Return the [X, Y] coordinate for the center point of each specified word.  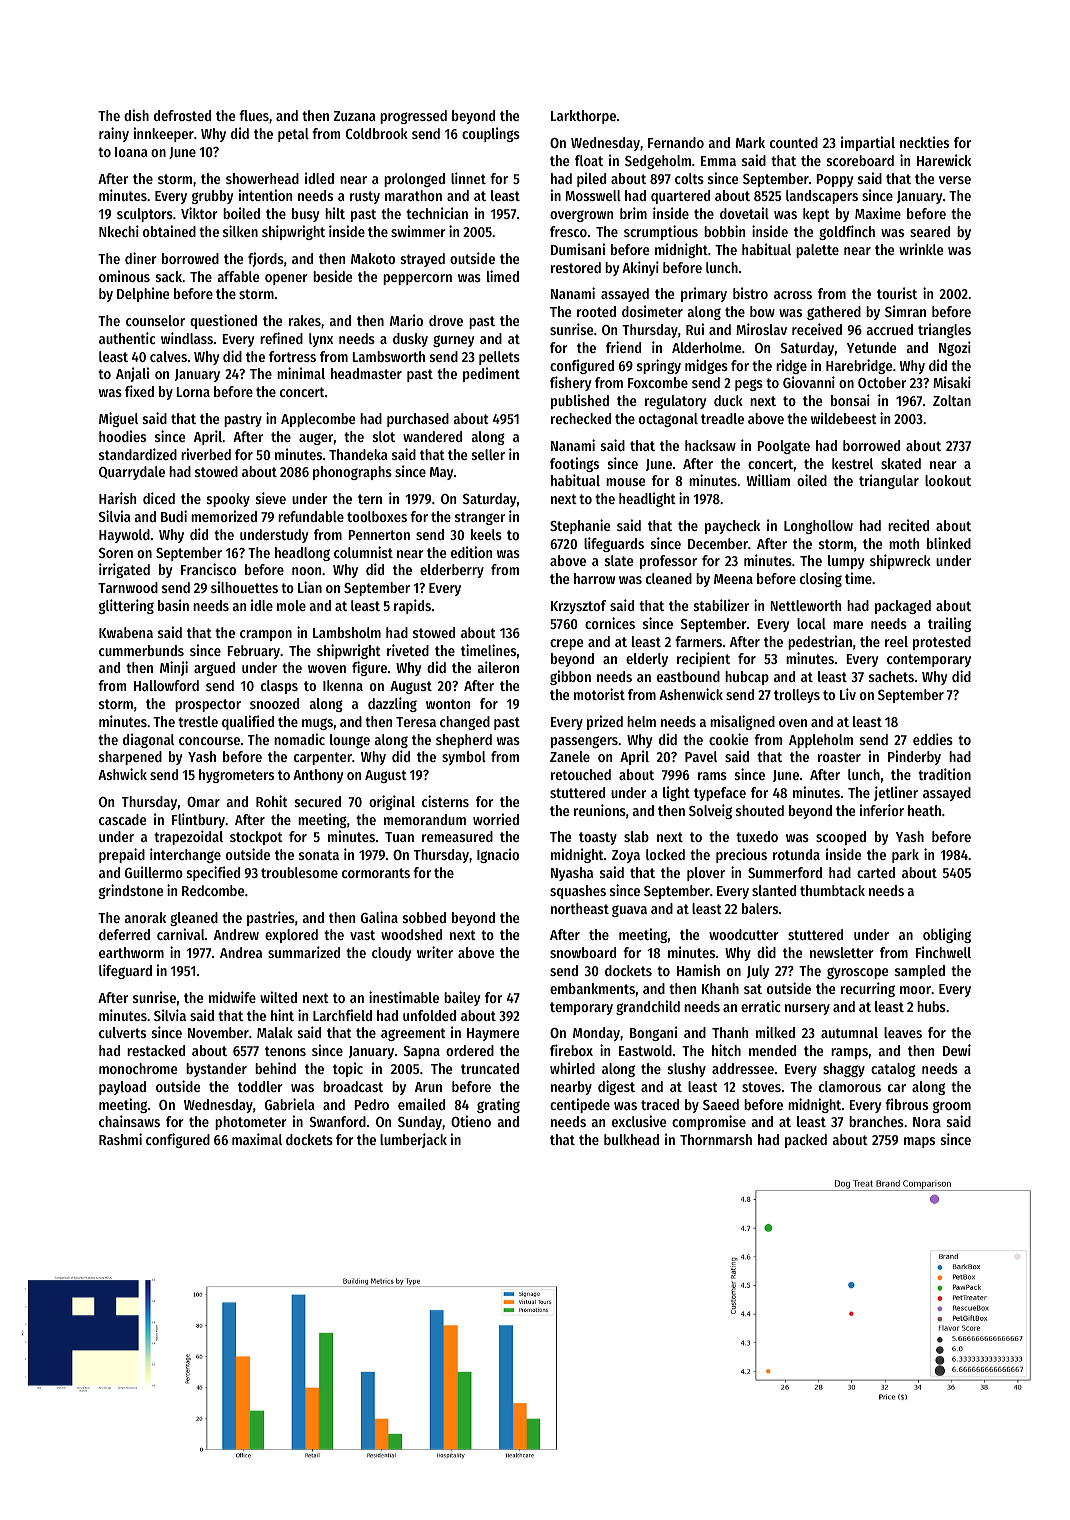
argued [214, 669]
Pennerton [379, 535]
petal [293, 135]
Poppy [834, 180]
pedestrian [820, 642]
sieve [271, 498]
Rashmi [120, 1139]
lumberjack [413, 1140]
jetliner [896, 793]
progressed [413, 117]
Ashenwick [691, 694]
